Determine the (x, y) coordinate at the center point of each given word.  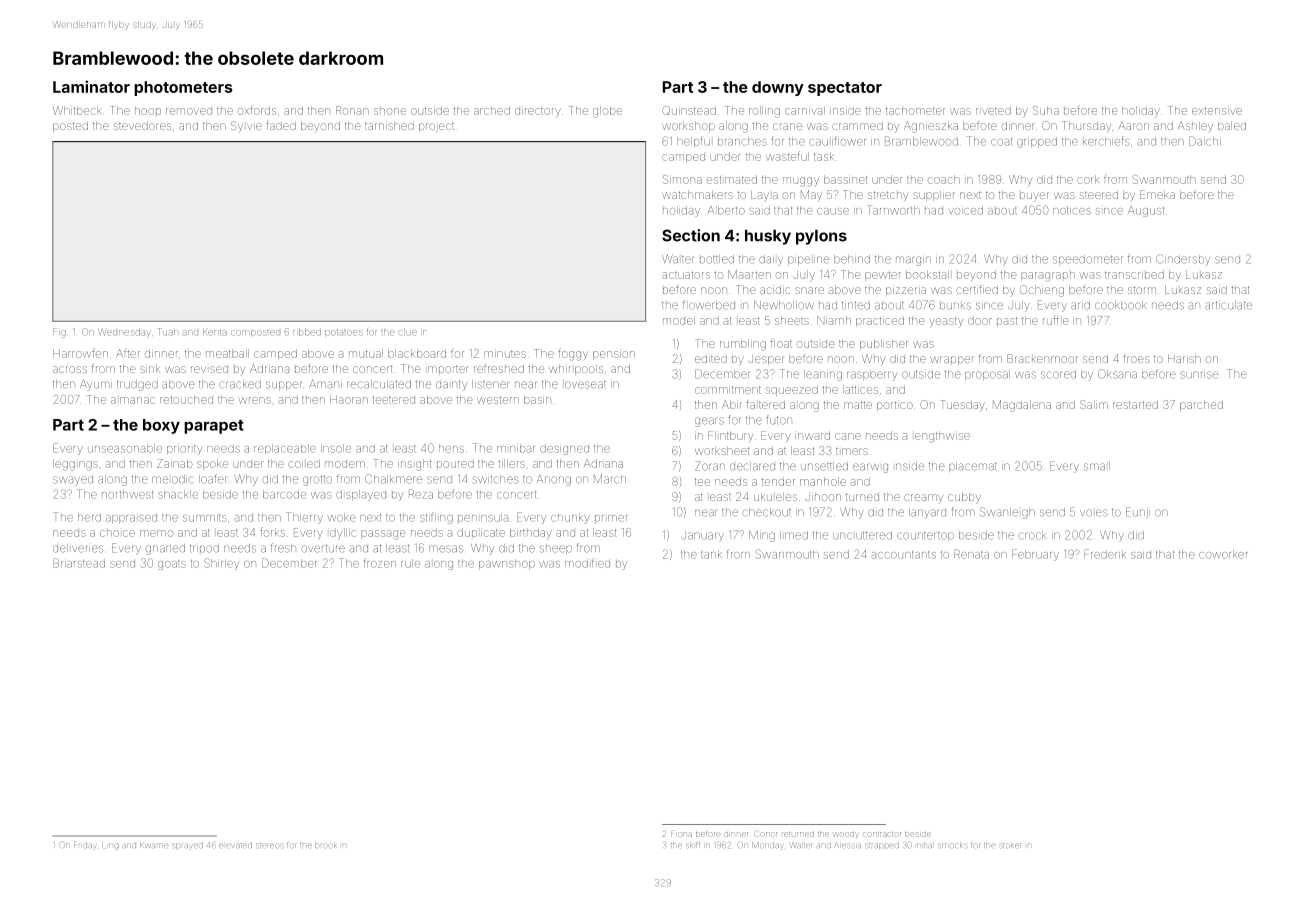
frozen (380, 563)
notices (1072, 211)
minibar (516, 448)
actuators (686, 275)
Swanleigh (1007, 513)
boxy (161, 426)
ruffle (1056, 320)
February (1035, 555)
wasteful (787, 156)
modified (587, 563)
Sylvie (246, 126)
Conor (766, 834)
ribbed (307, 332)
